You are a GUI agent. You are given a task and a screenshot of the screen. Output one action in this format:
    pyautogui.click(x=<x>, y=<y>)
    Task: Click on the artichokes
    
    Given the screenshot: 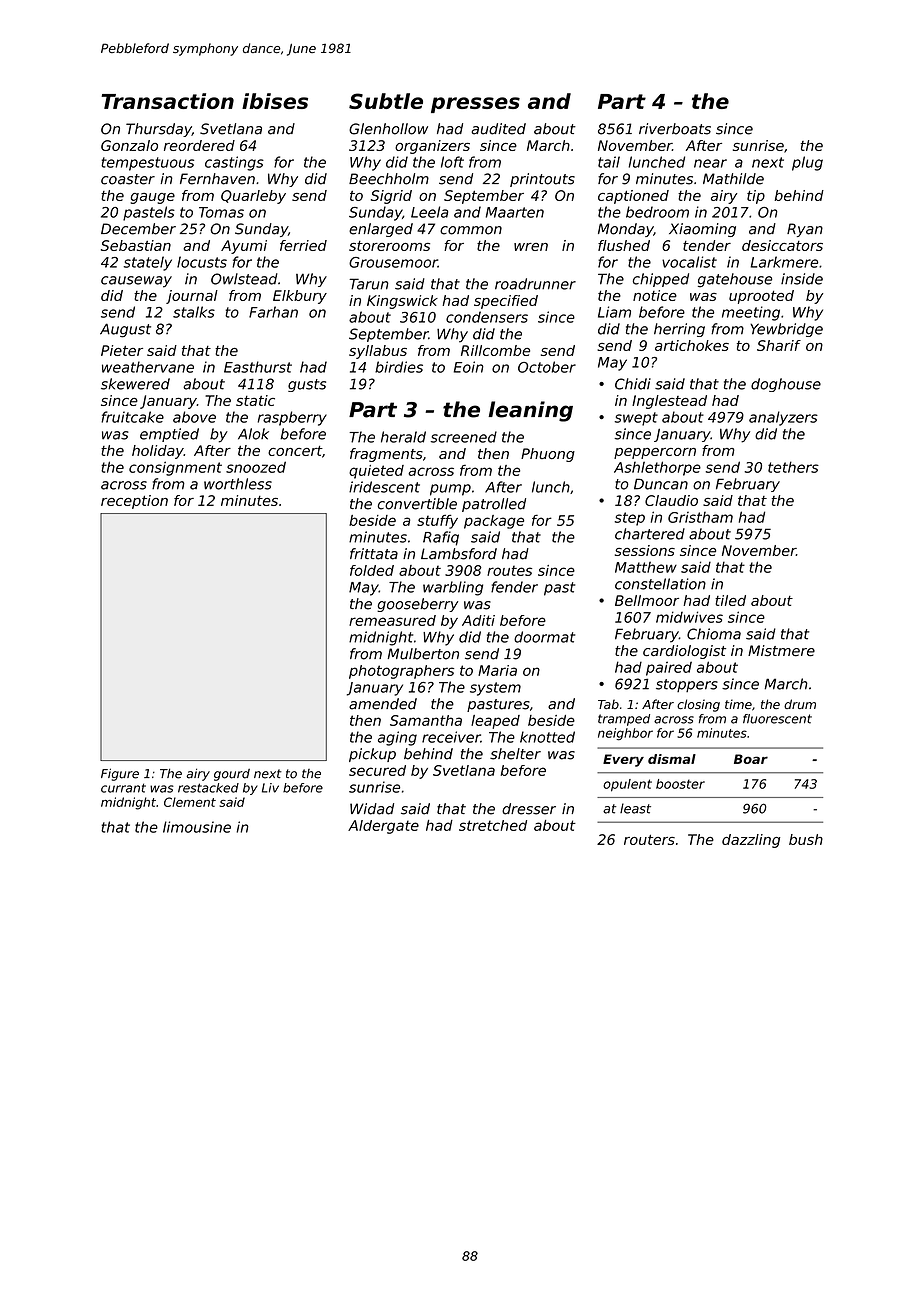 What is the action you would take?
    pyautogui.click(x=692, y=345)
